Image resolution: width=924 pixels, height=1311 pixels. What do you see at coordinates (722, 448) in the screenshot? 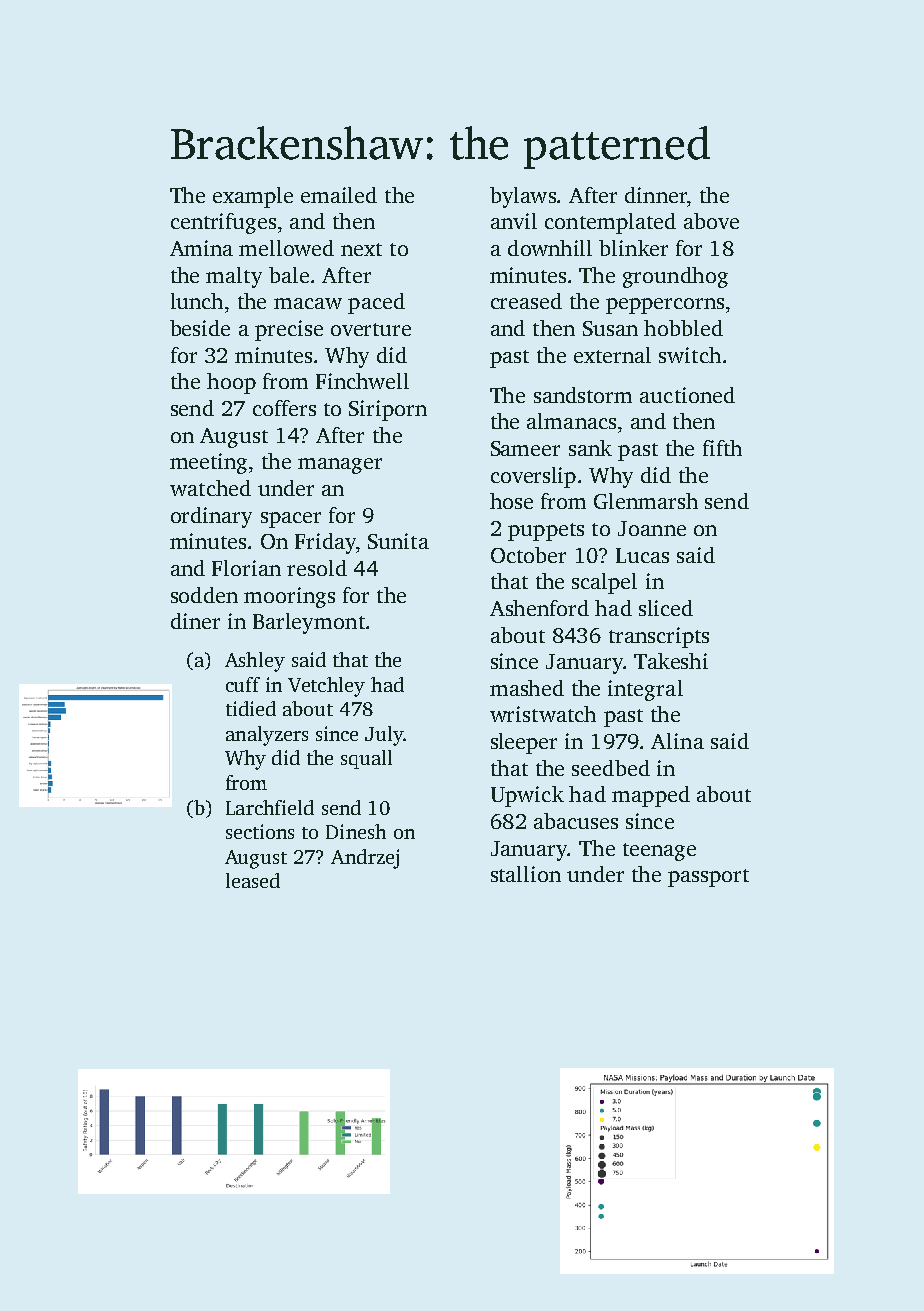
I see `fifth` at bounding box center [722, 448].
